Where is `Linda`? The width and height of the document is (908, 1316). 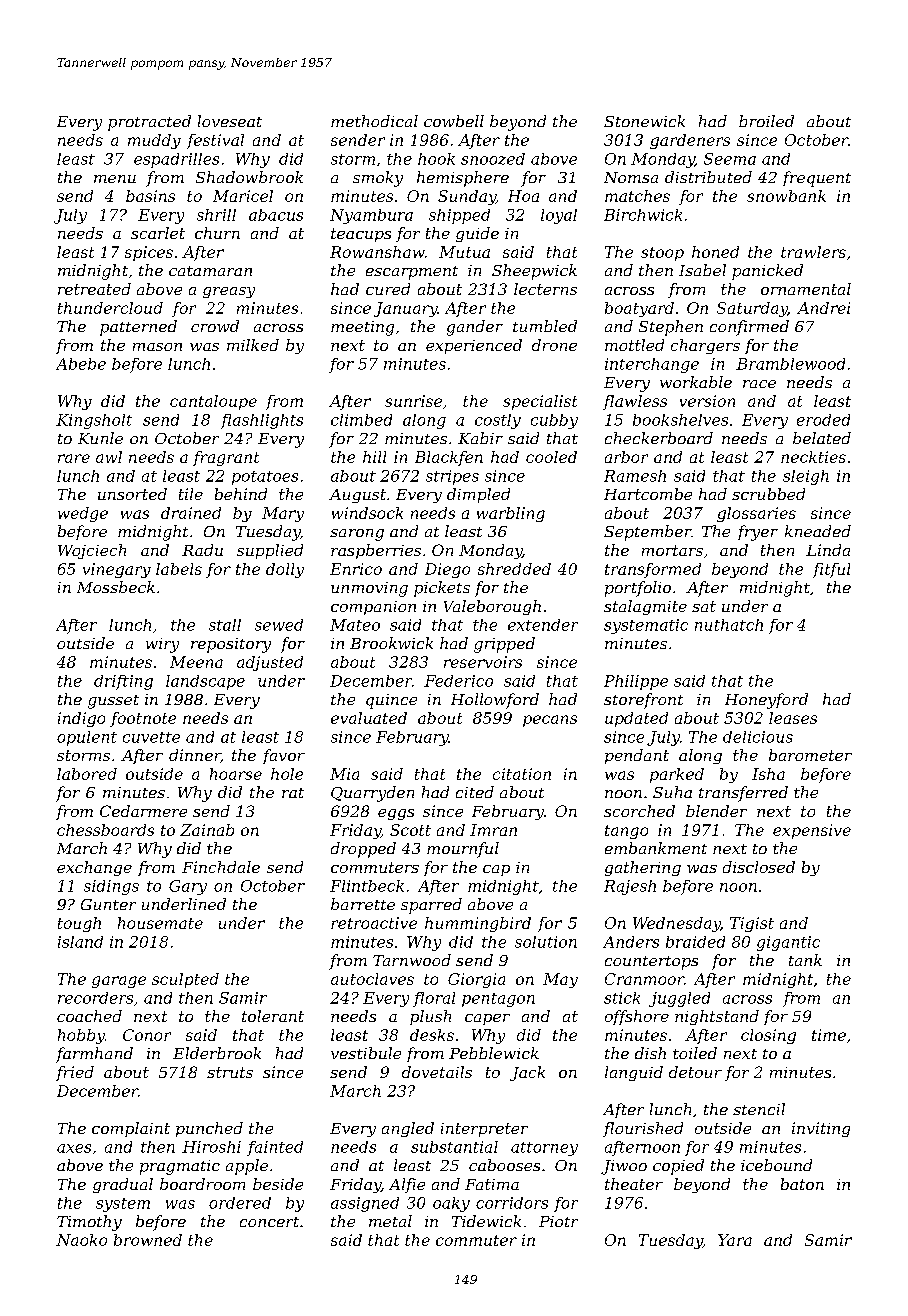
Linda is located at coordinates (828, 550).
